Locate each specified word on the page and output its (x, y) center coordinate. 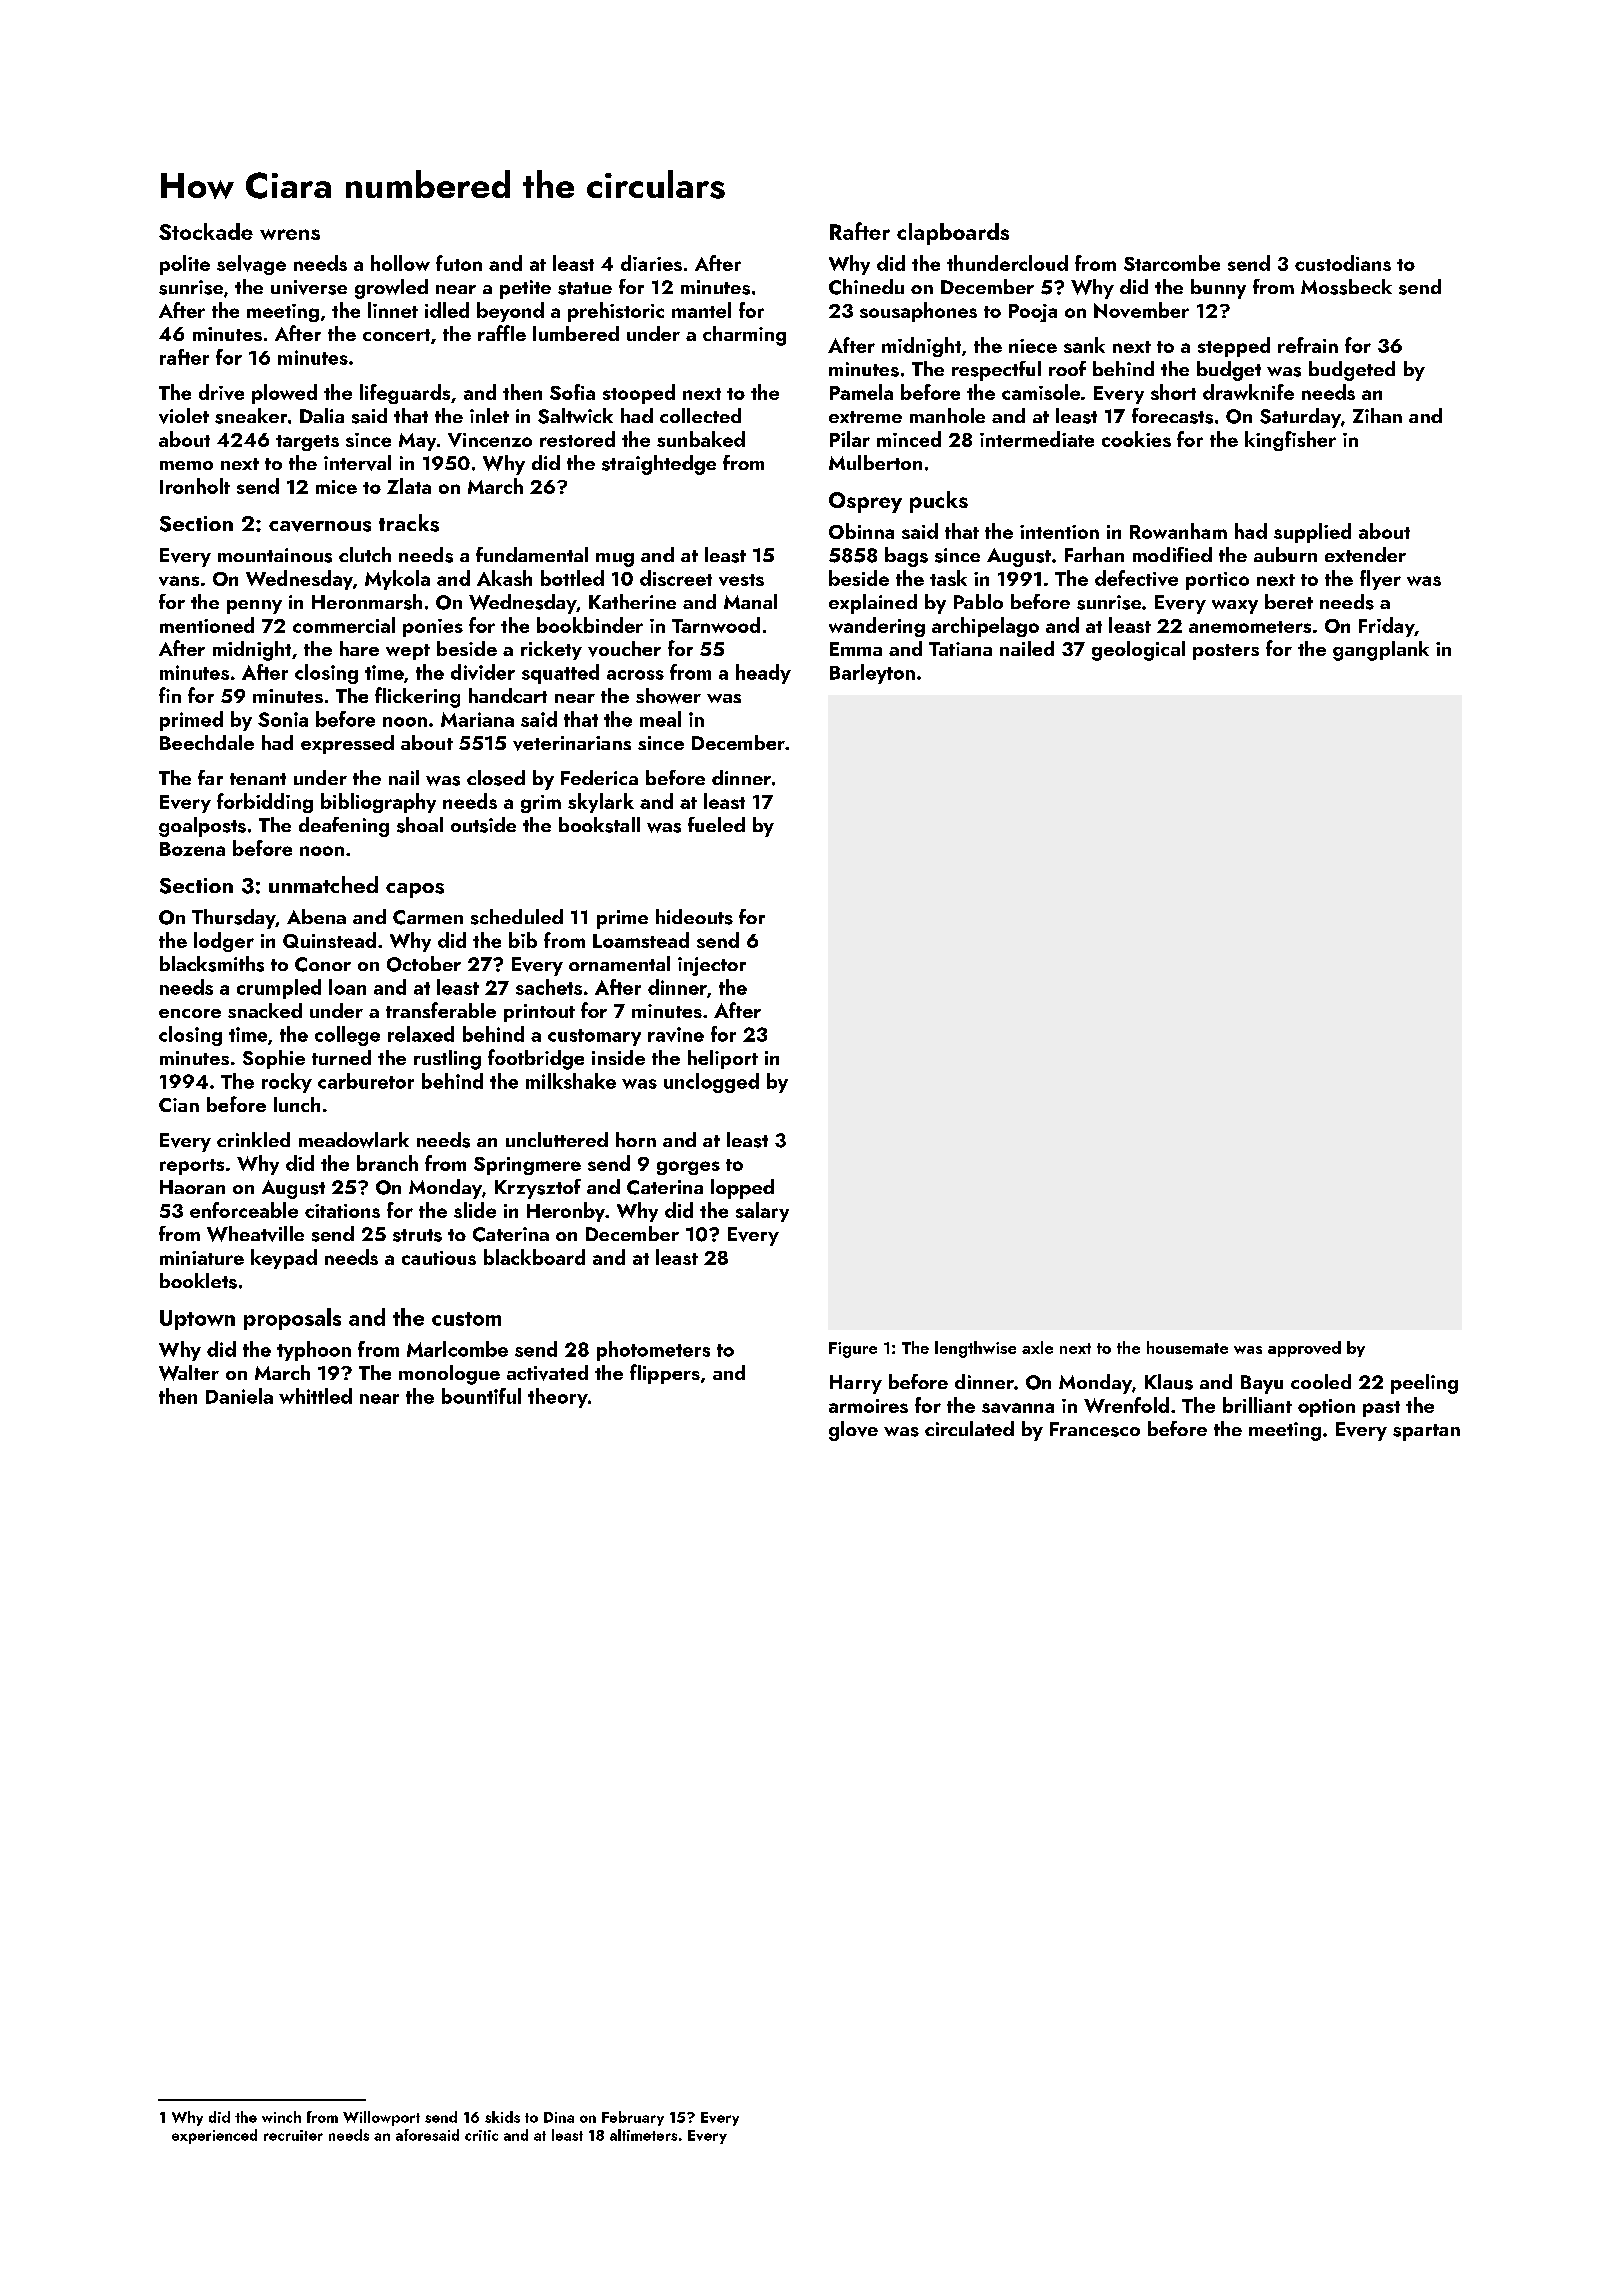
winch (281, 2117)
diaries (651, 263)
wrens (290, 234)
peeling (1424, 1384)
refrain (1308, 345)
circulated (969, 1428)
